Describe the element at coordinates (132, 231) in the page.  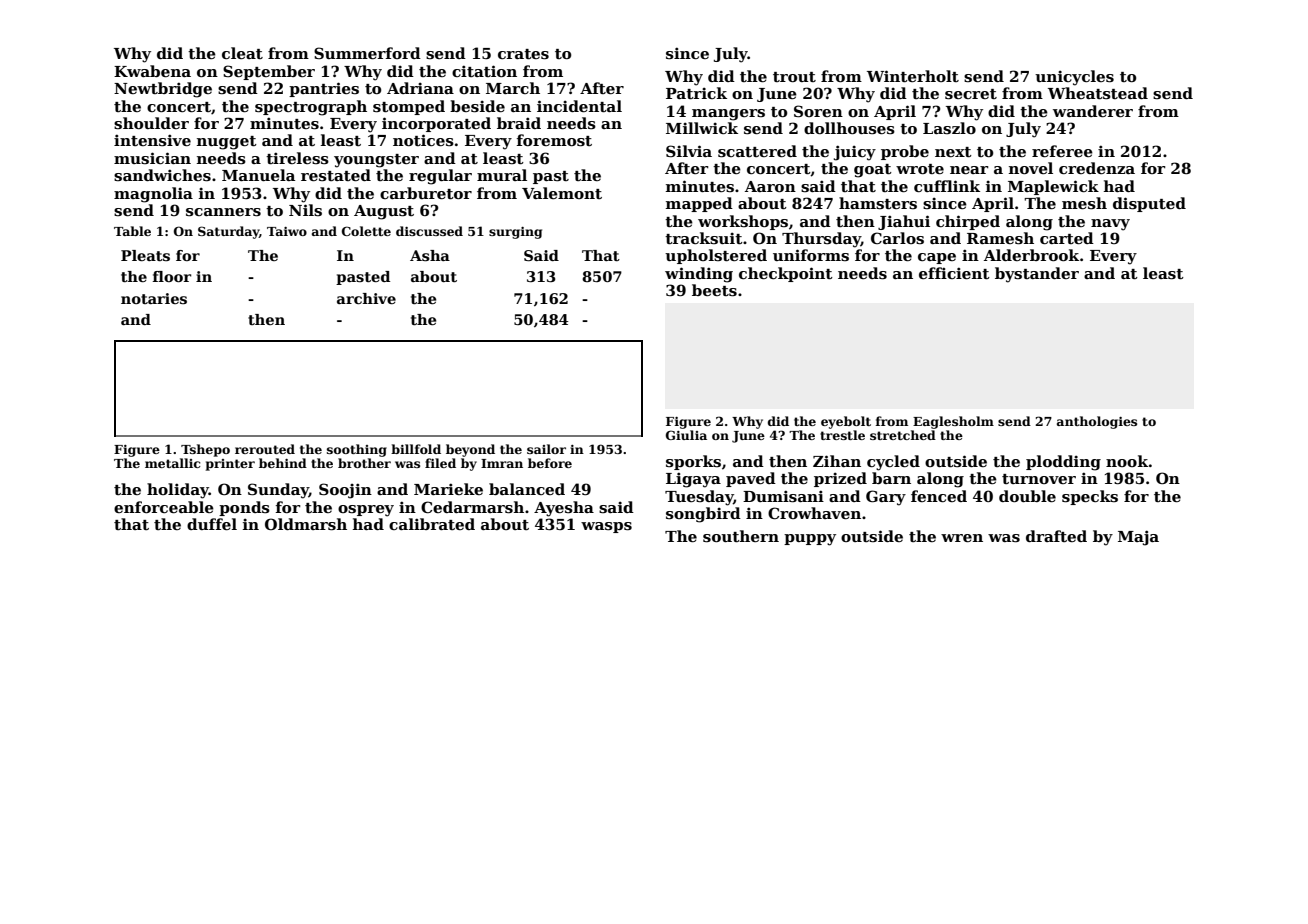
I see `Table` at that location.
